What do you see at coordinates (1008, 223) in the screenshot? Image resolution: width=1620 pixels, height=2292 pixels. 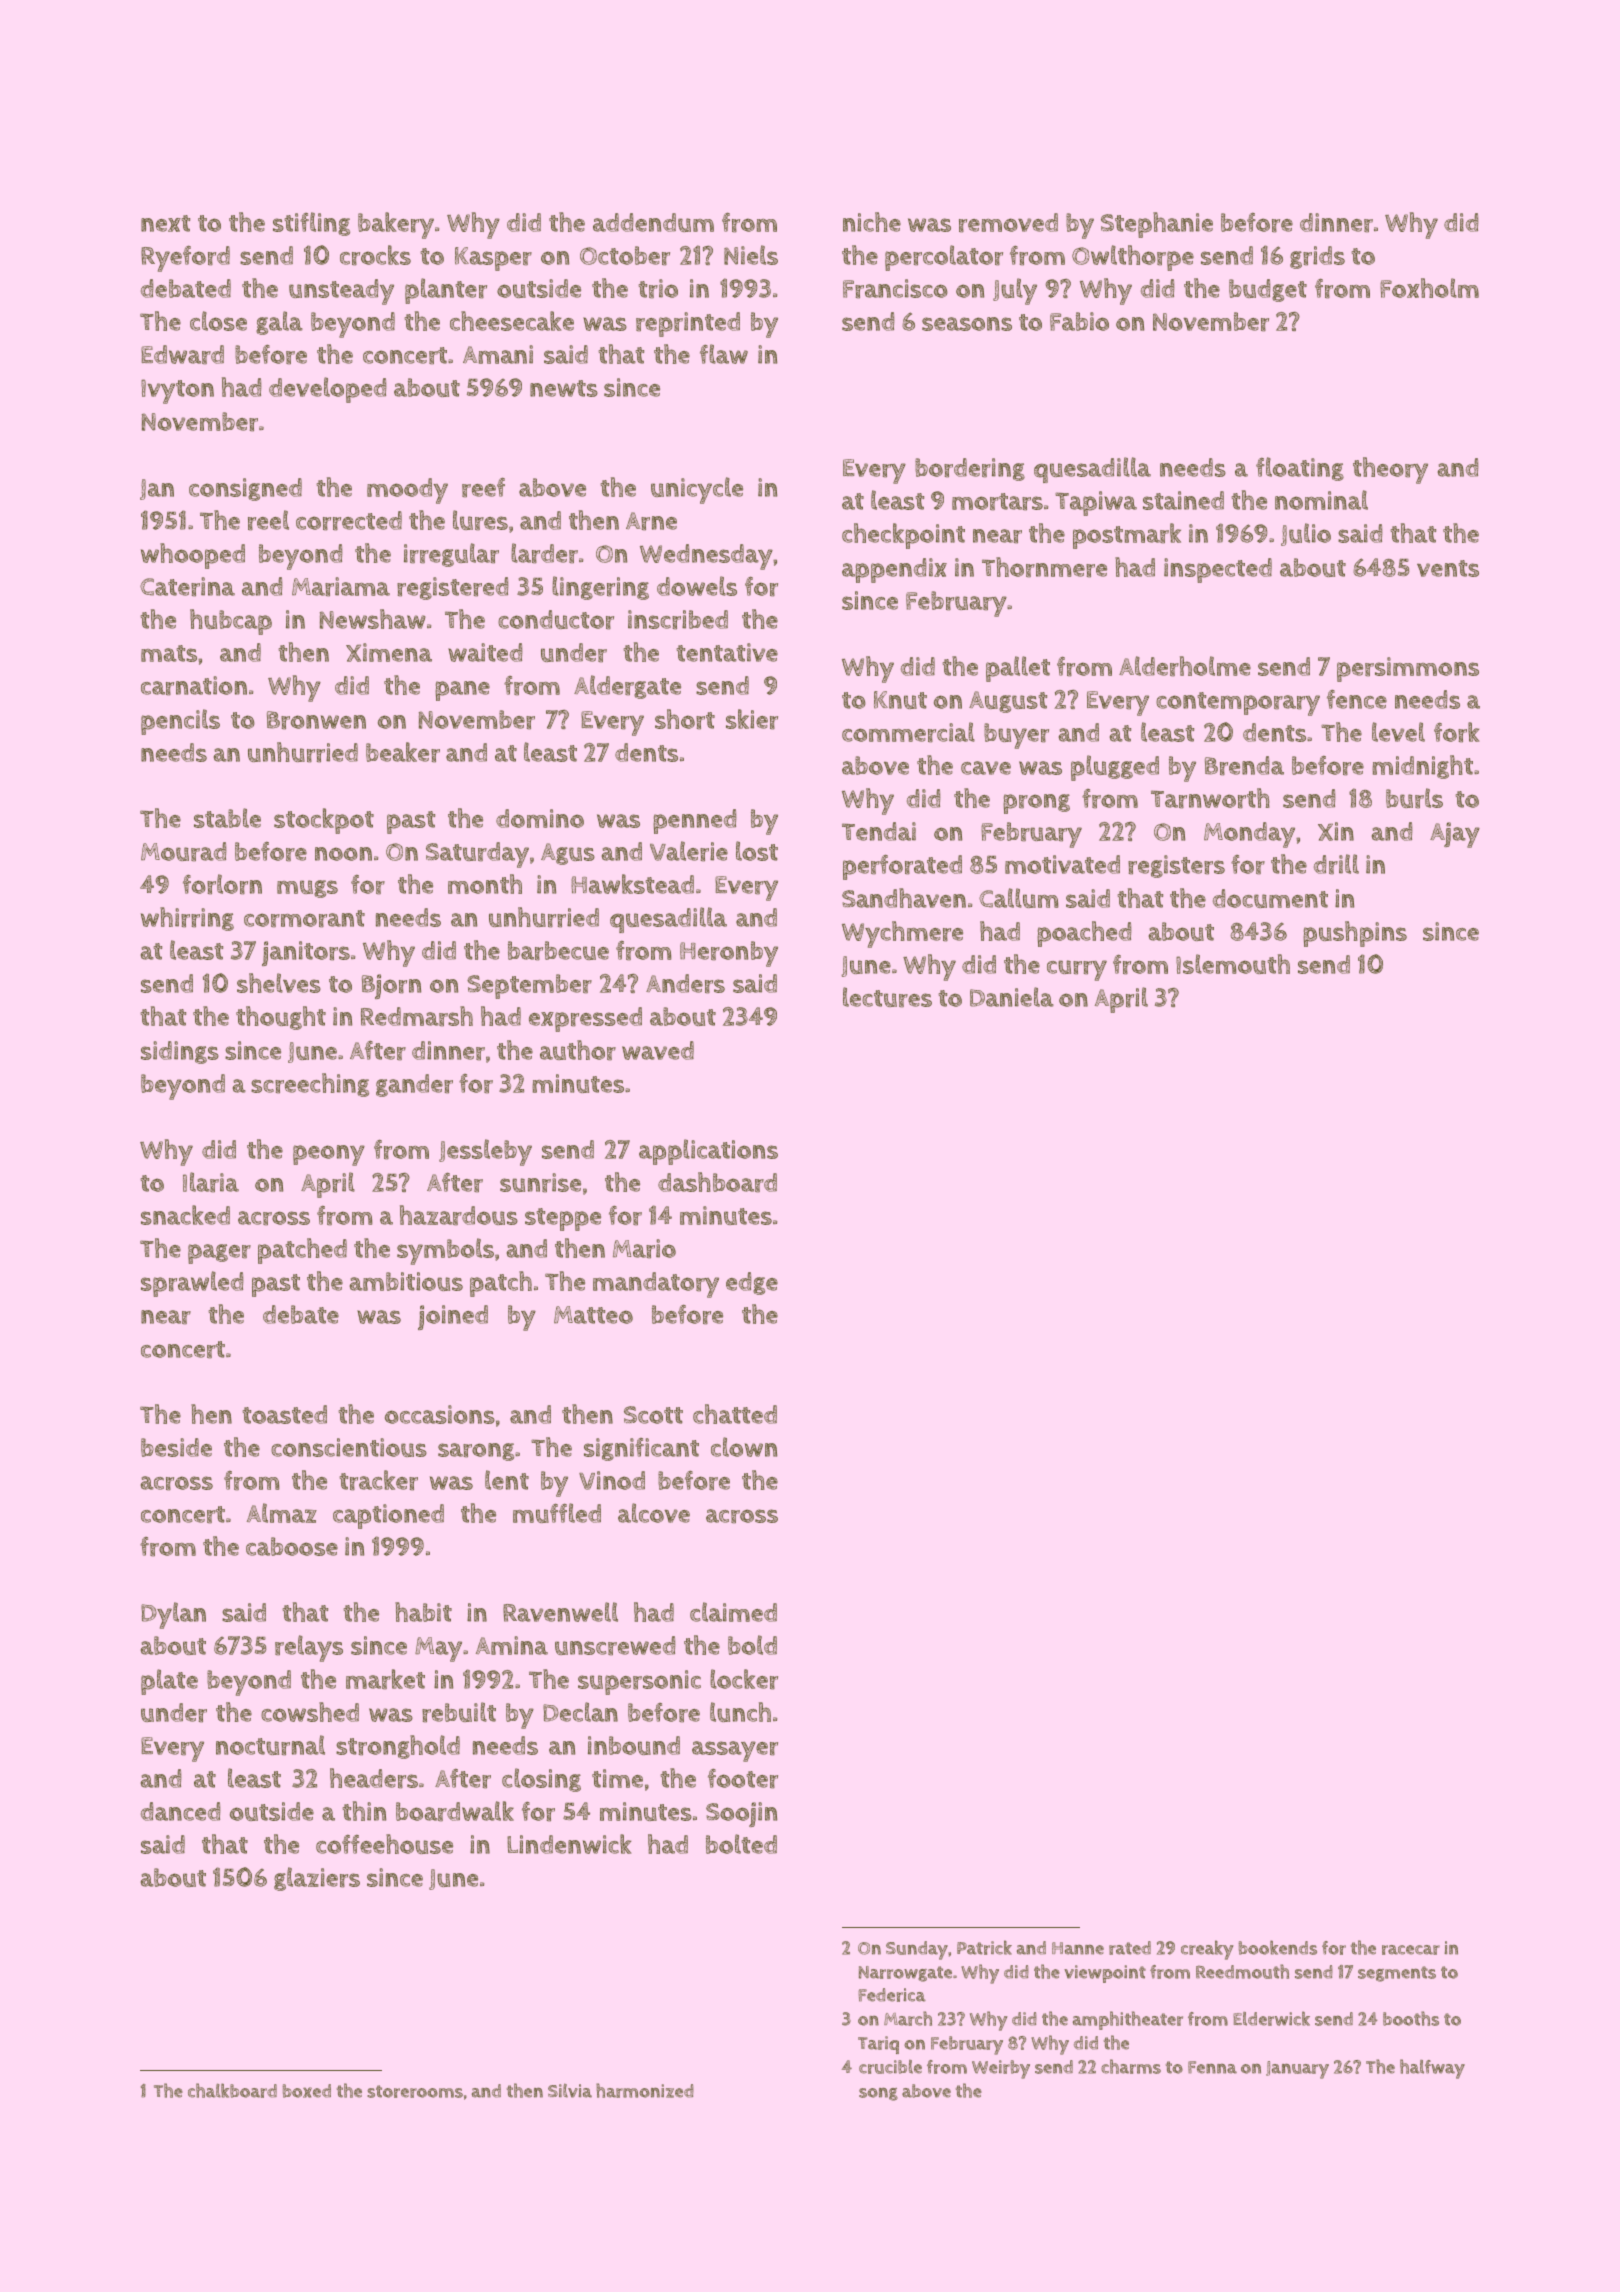 I see `removed` at bounding box center [1008, 223].
